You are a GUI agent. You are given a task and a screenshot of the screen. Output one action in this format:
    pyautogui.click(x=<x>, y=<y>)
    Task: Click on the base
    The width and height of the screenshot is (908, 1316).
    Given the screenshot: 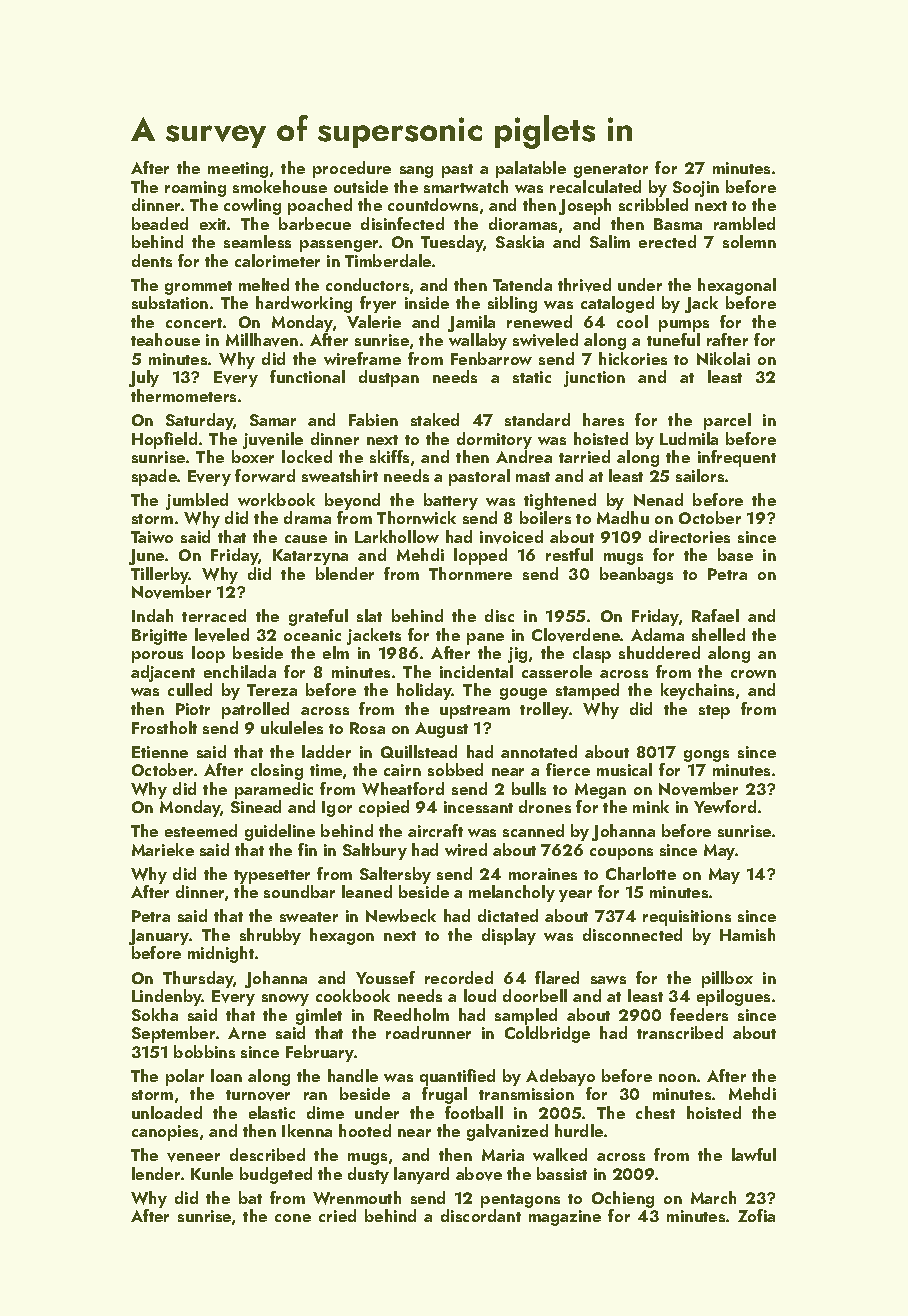 What is the action you would take?
    pyautogui.click(x=735, y=554)
